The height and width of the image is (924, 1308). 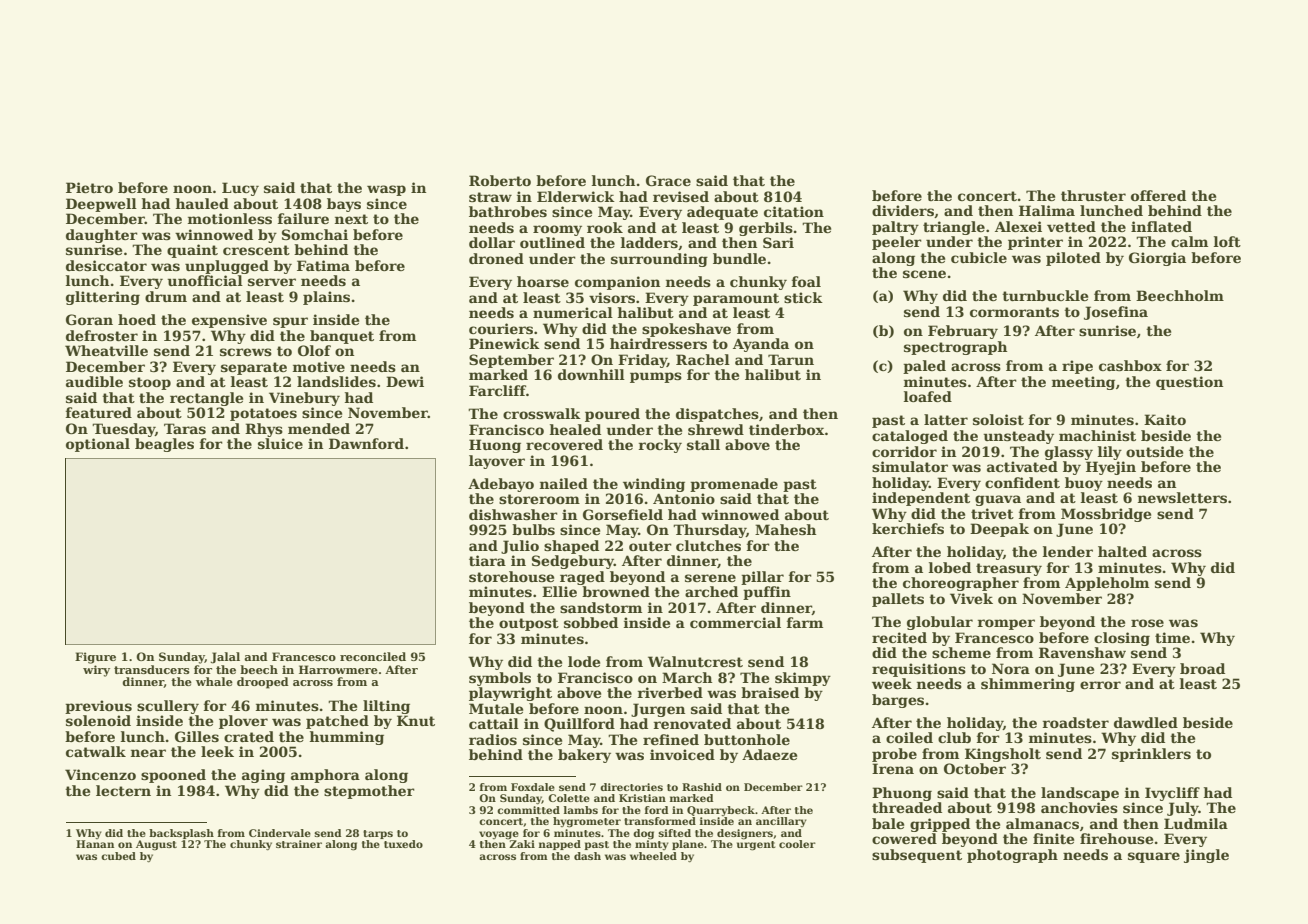 I want to click on Pietro, so click(x=89, y=187).
